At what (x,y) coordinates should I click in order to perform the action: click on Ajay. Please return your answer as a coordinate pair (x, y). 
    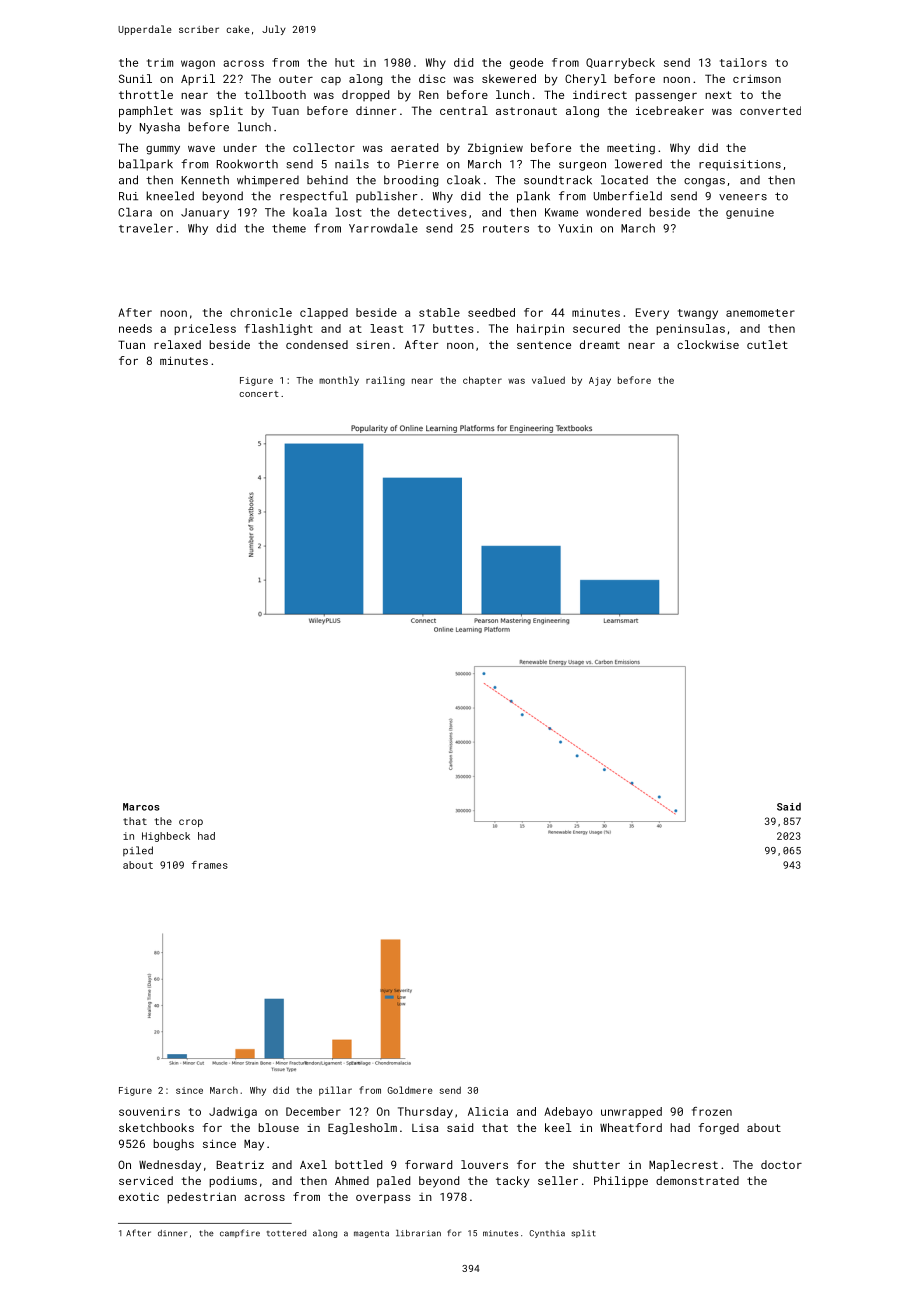
    Looking at the image, I should click on (600, 381).
